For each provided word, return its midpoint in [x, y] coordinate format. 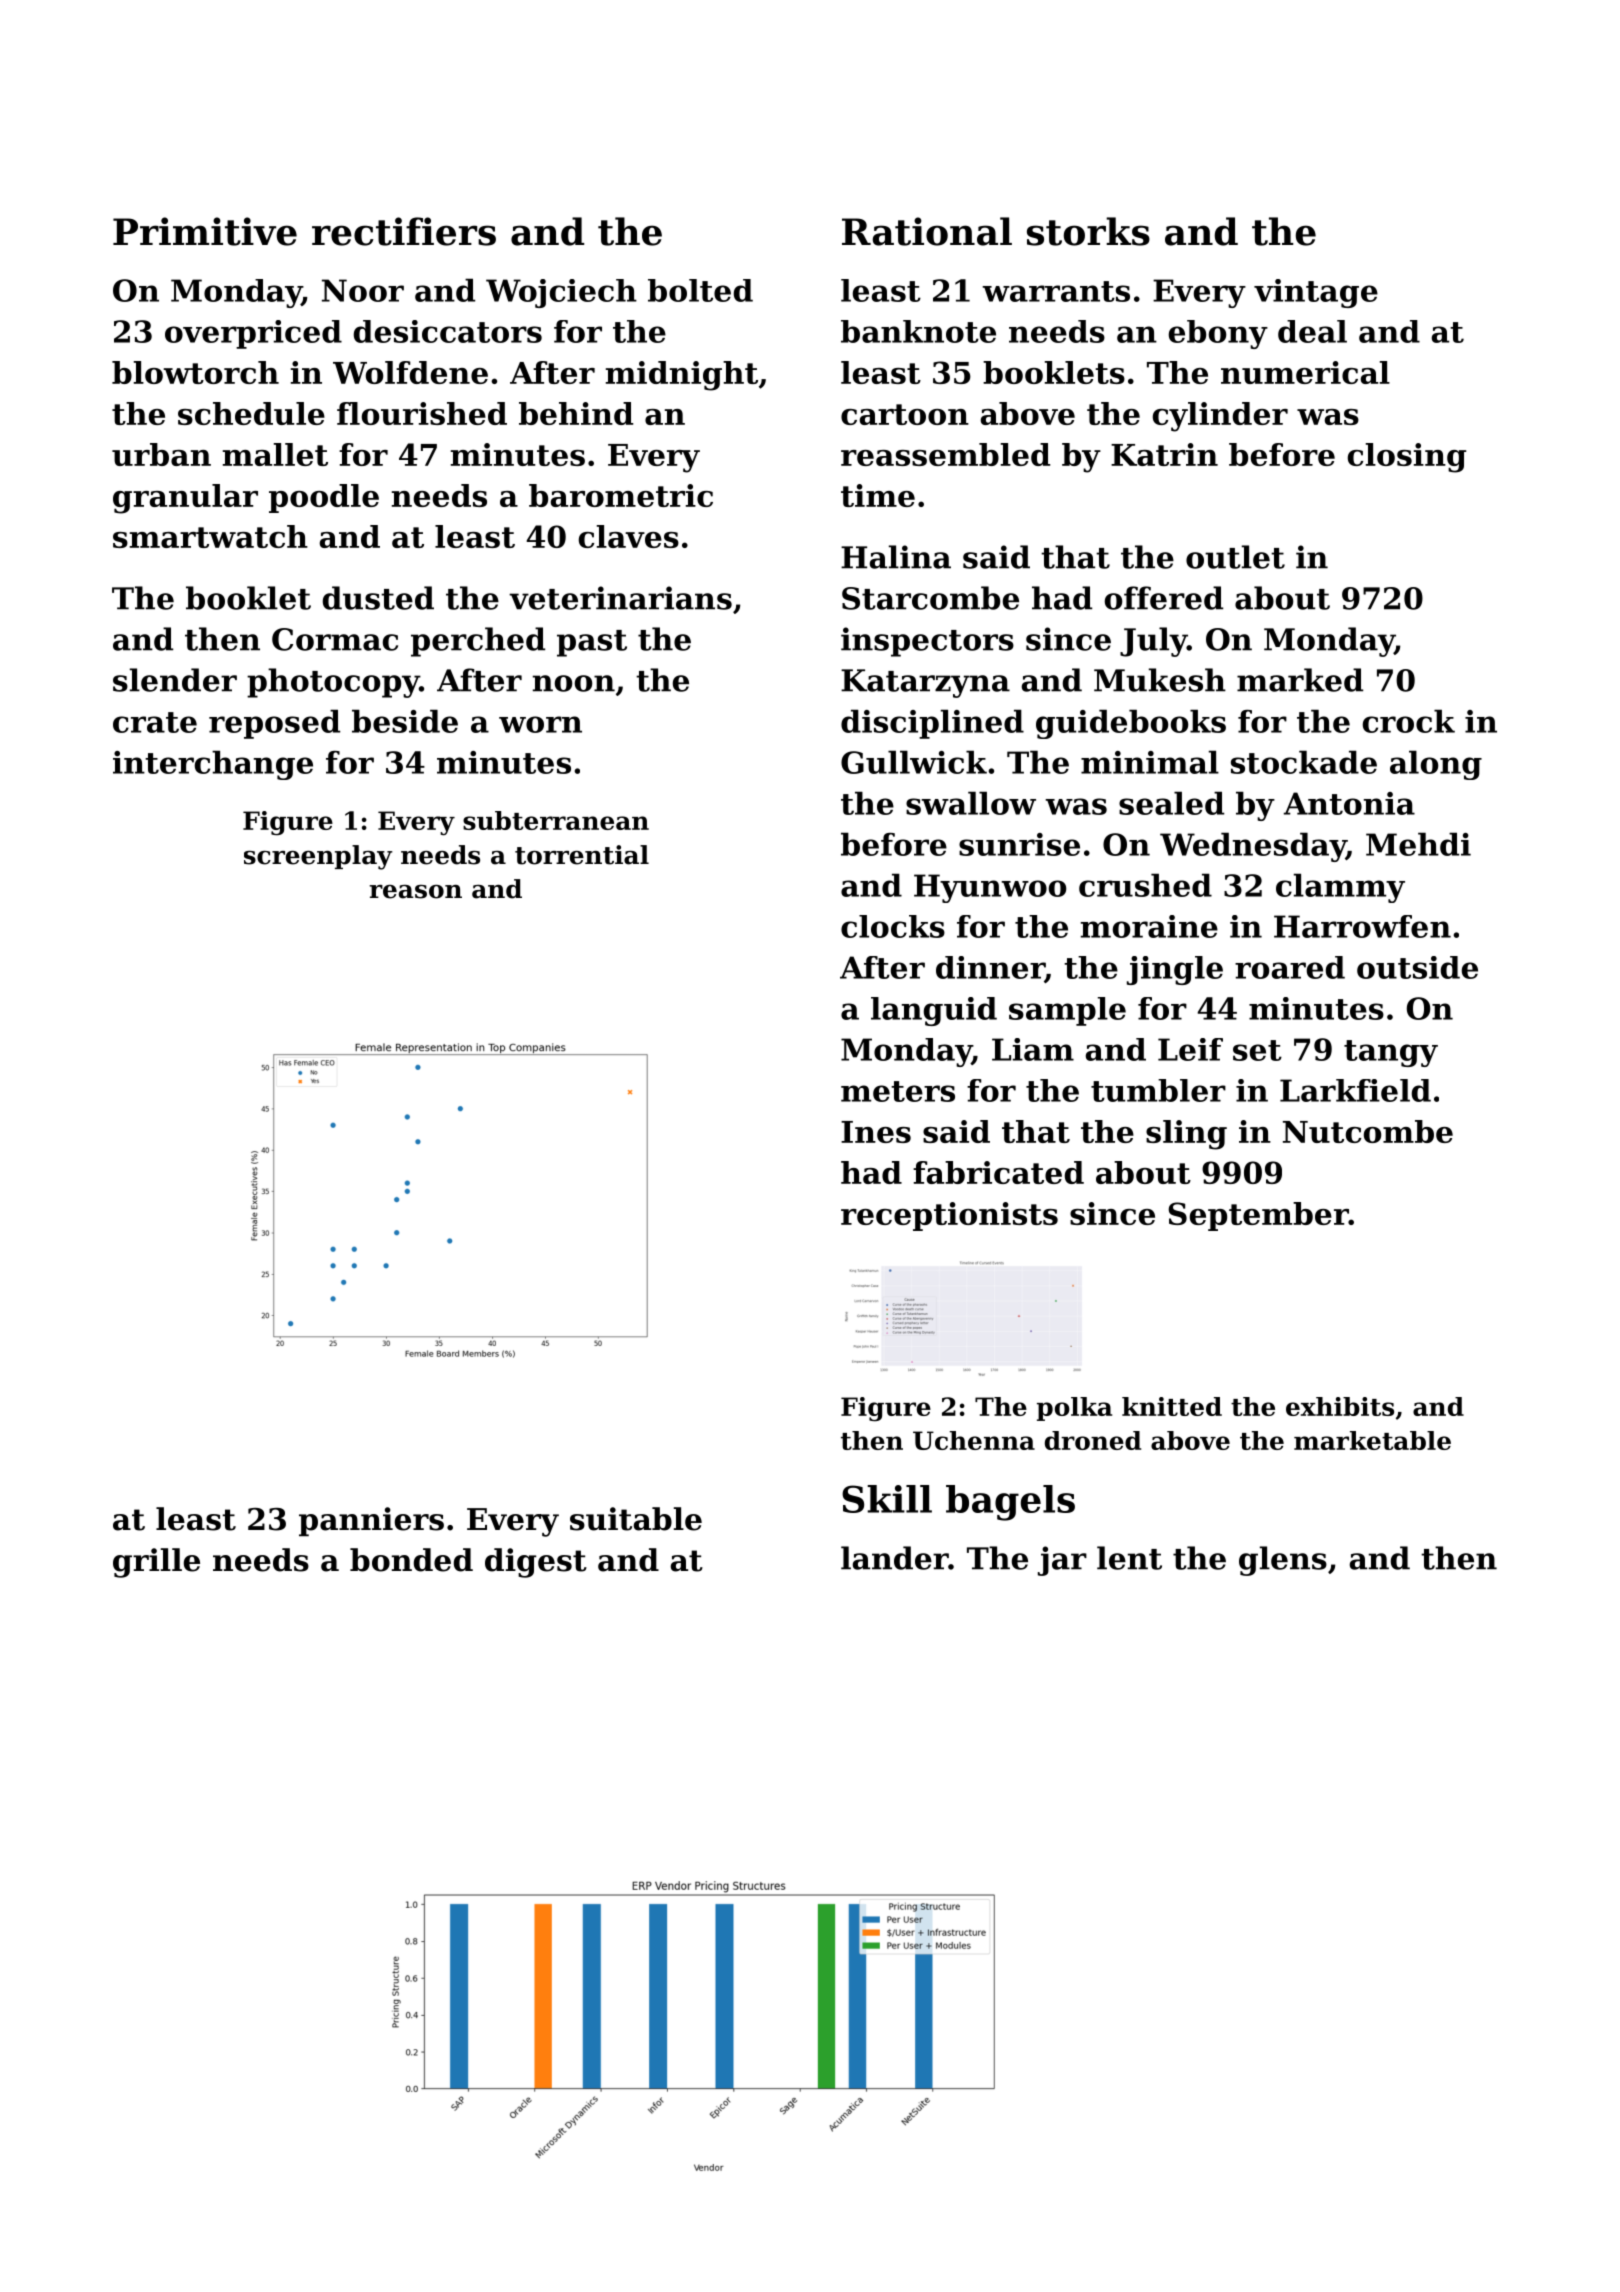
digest [536, 1563]
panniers [371, 1521]
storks [1088, 231]
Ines [876, 1132]
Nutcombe [1368, 1131]
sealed [1171, 803]
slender [175, 680]
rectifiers [404, 231]
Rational [927, 231]
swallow [971, 803]
